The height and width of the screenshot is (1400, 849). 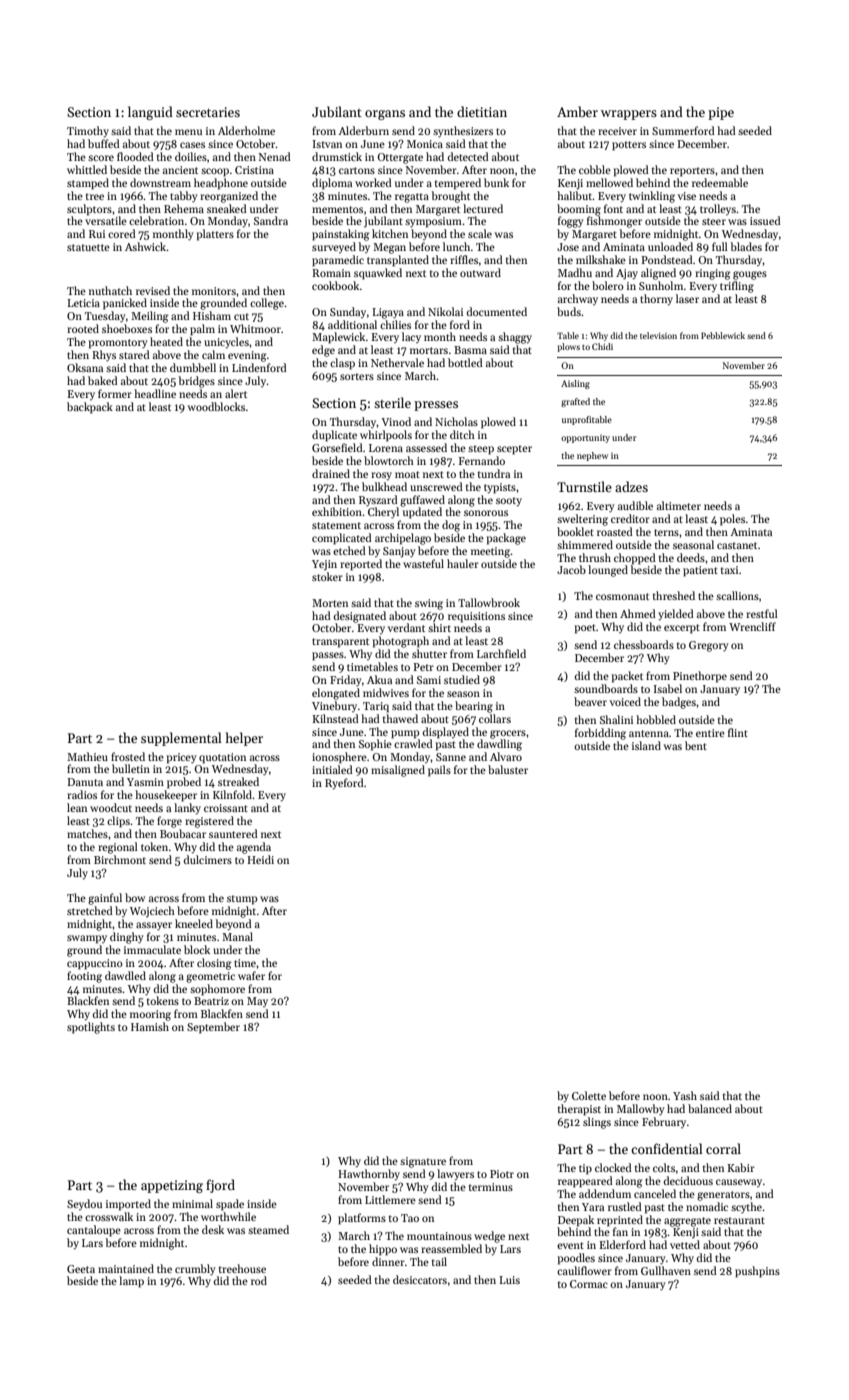 What do you see at coordinates (208, 112) in the screenshot?
I see `secretaries` at bounding box center [208, 112].
